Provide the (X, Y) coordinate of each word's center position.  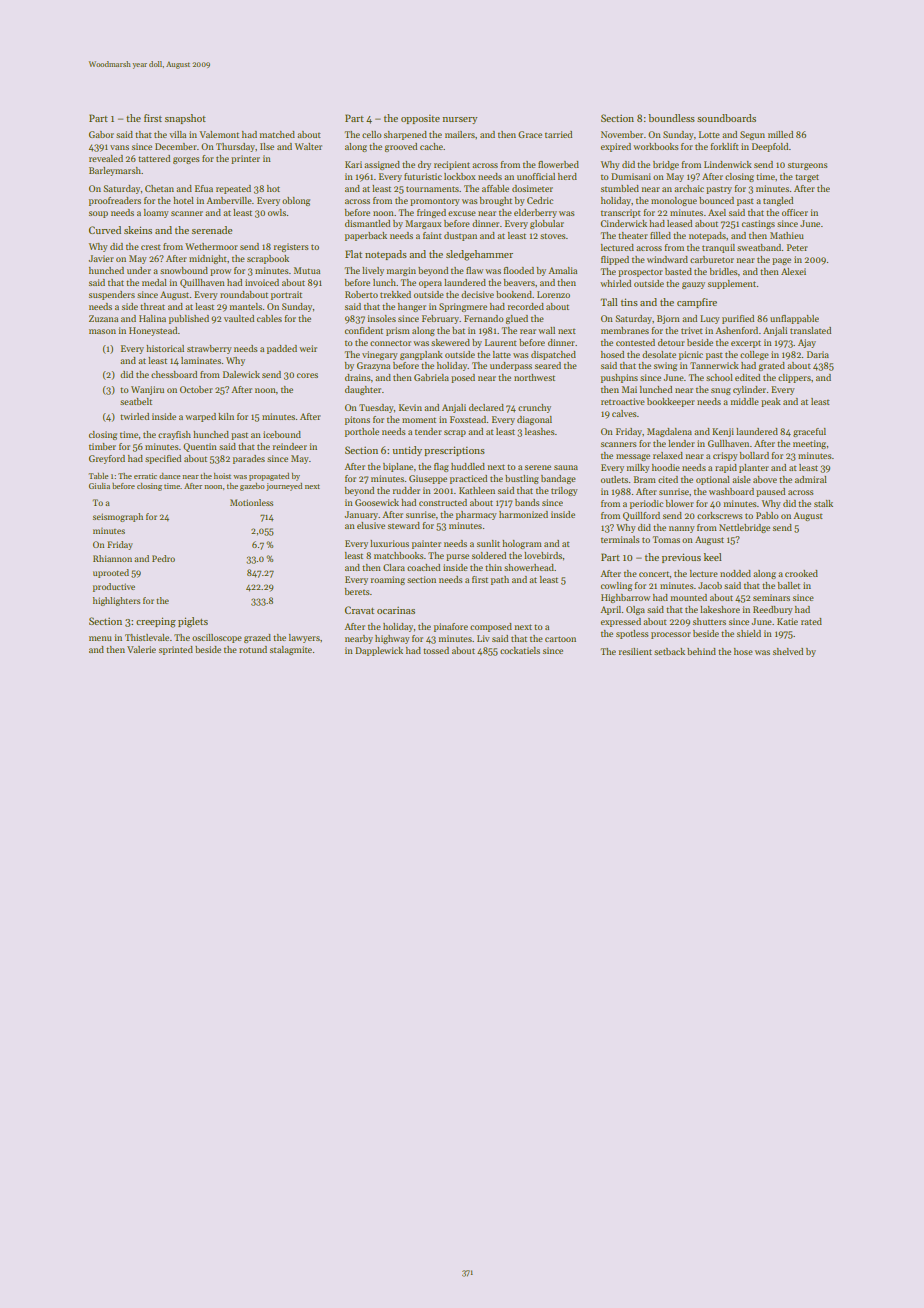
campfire (697, 303)
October (196, 389)
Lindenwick (728, 164)
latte (502, 354)
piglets (193, 622)
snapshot (185, 119)
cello (372, 134)
